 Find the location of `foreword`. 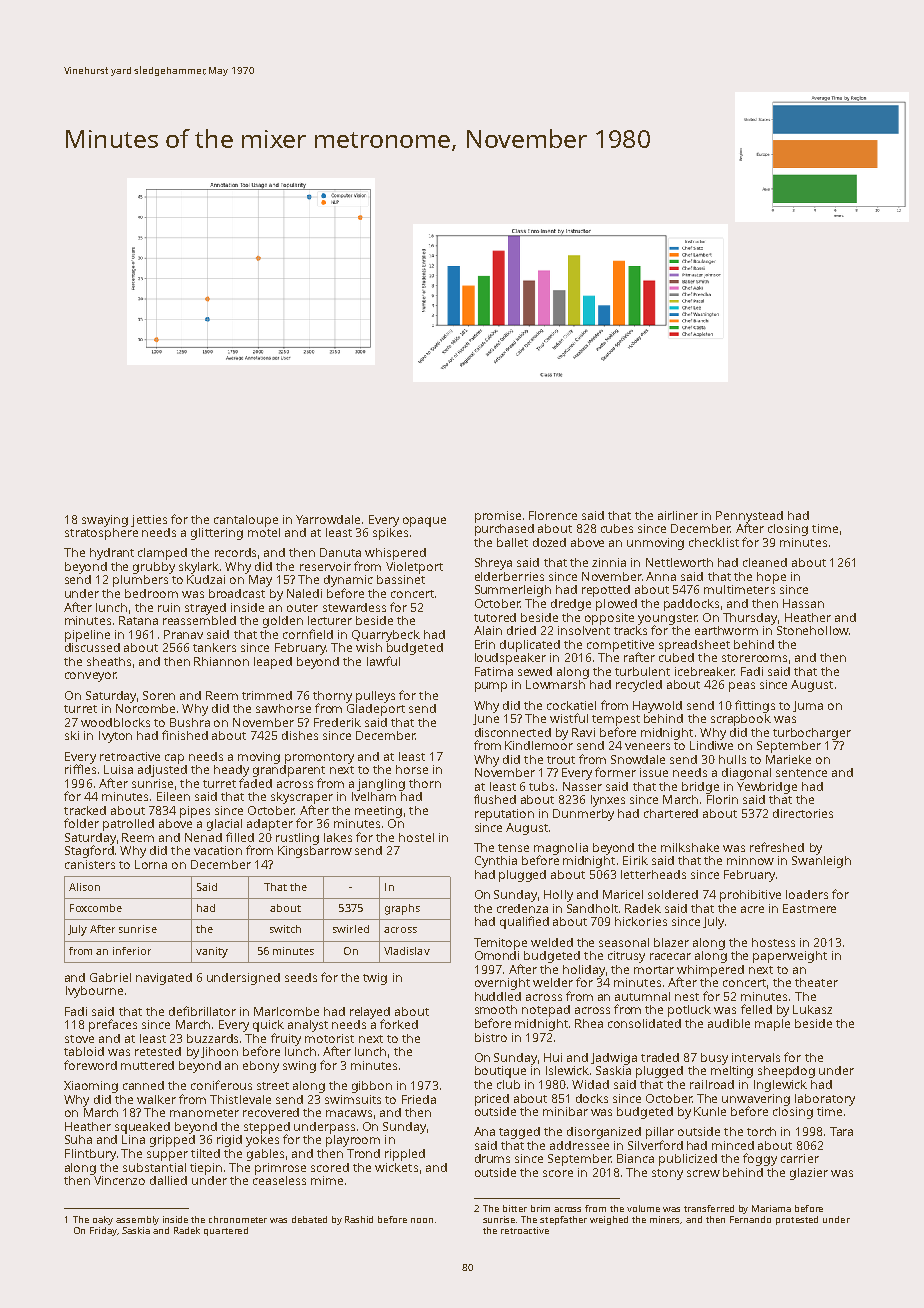

foreword is located at coordinates (90, 1065).
